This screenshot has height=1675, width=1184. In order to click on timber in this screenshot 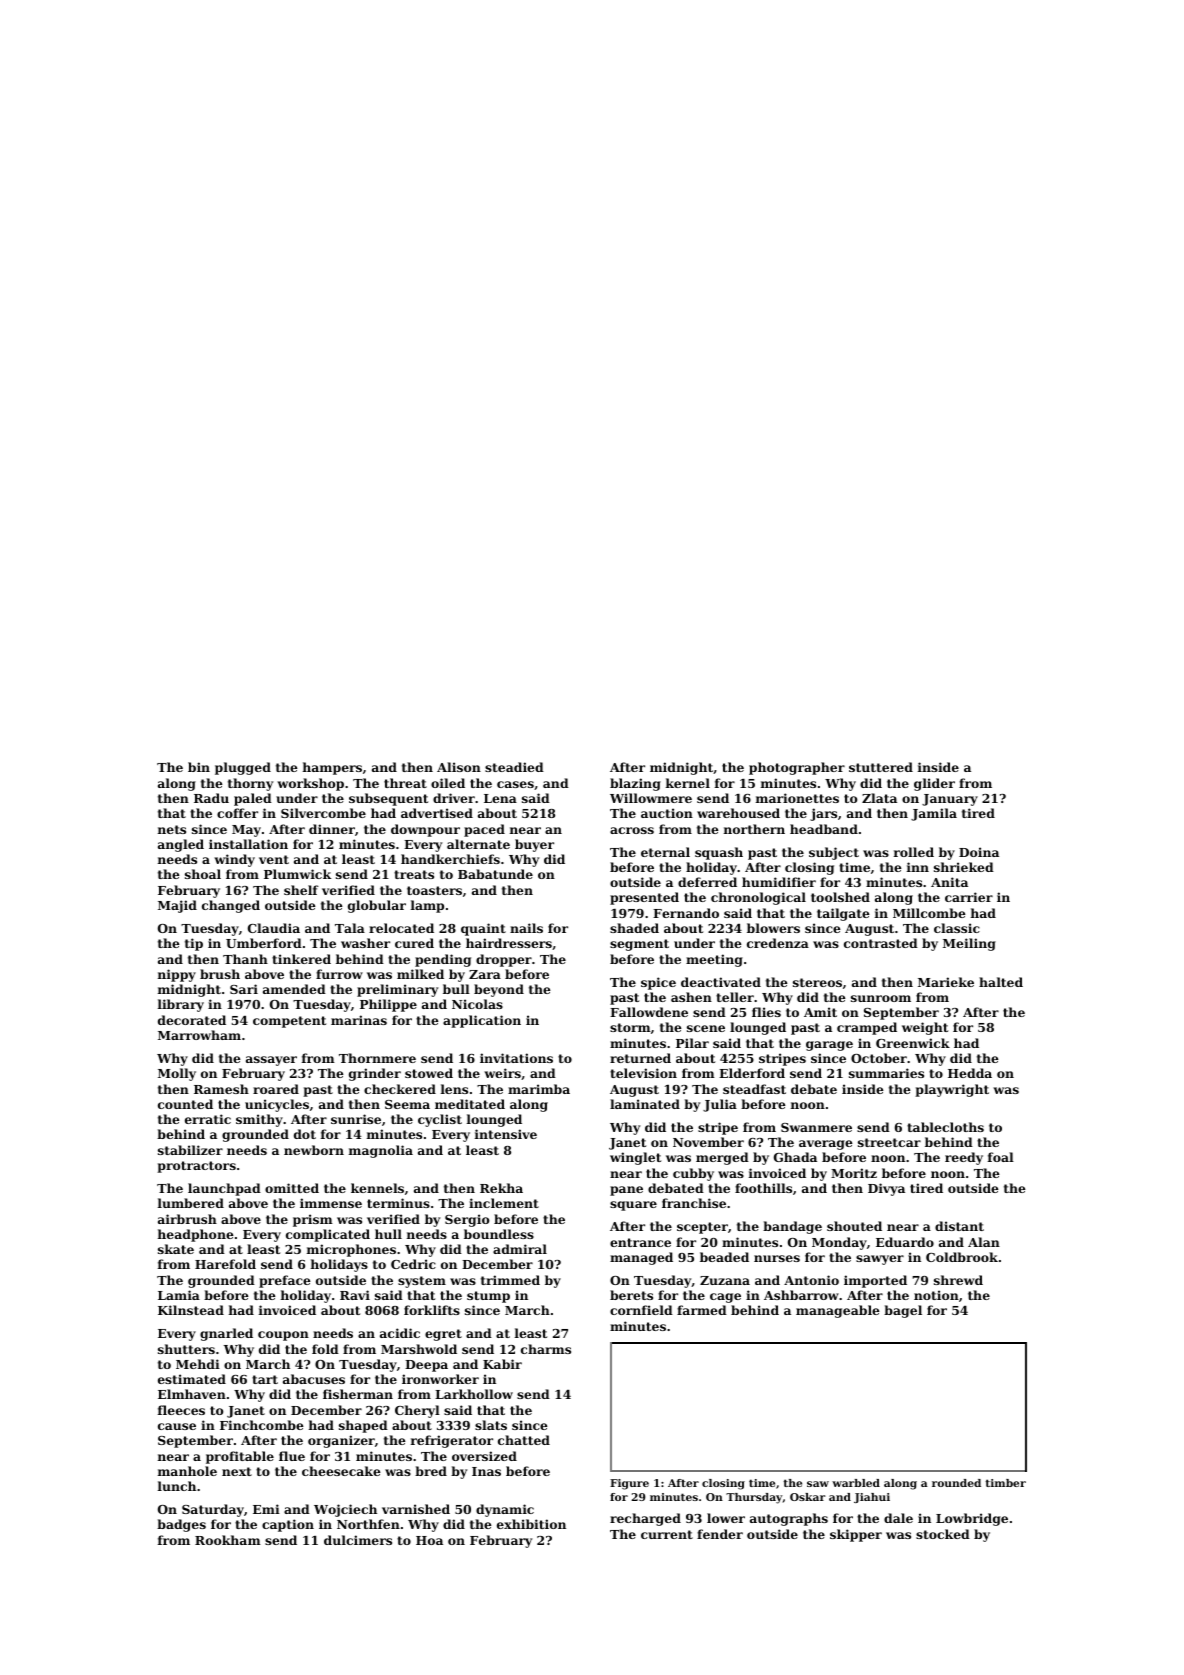, I will do `click(1005, 1483)`.
